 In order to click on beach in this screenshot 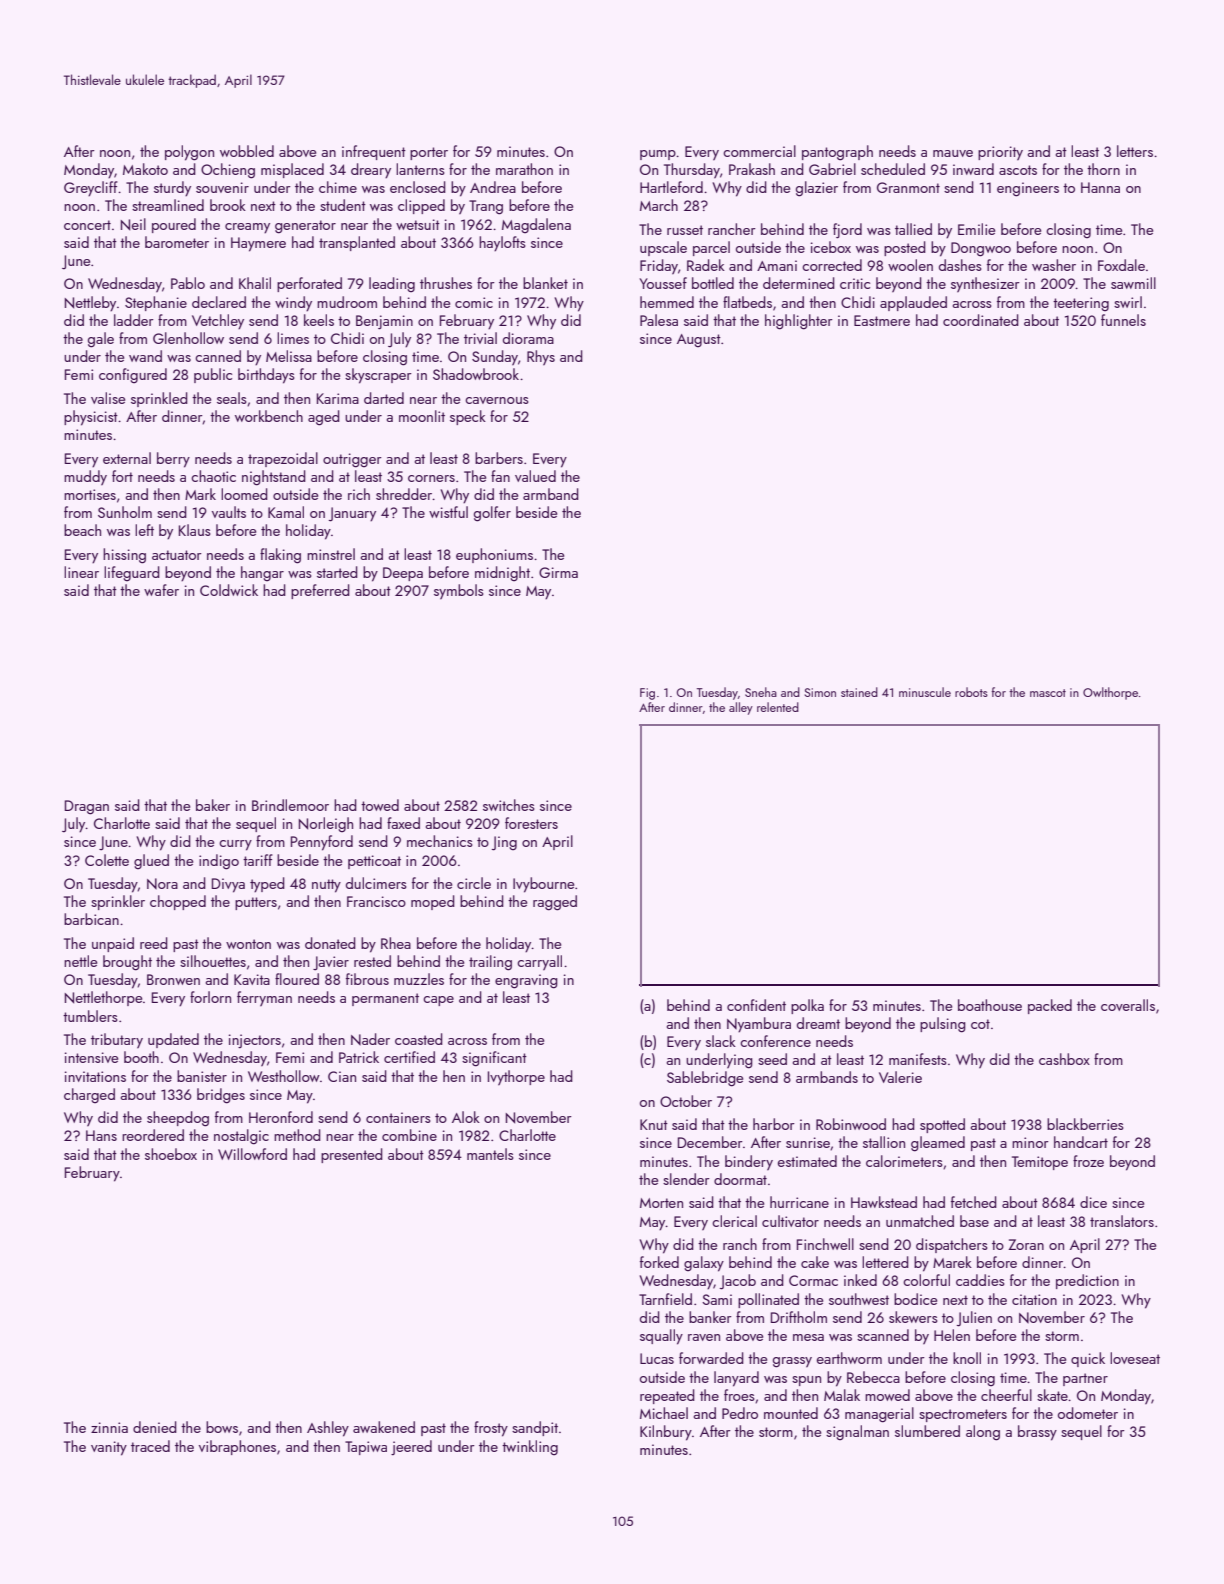, I will do `click(82, 530)`.
